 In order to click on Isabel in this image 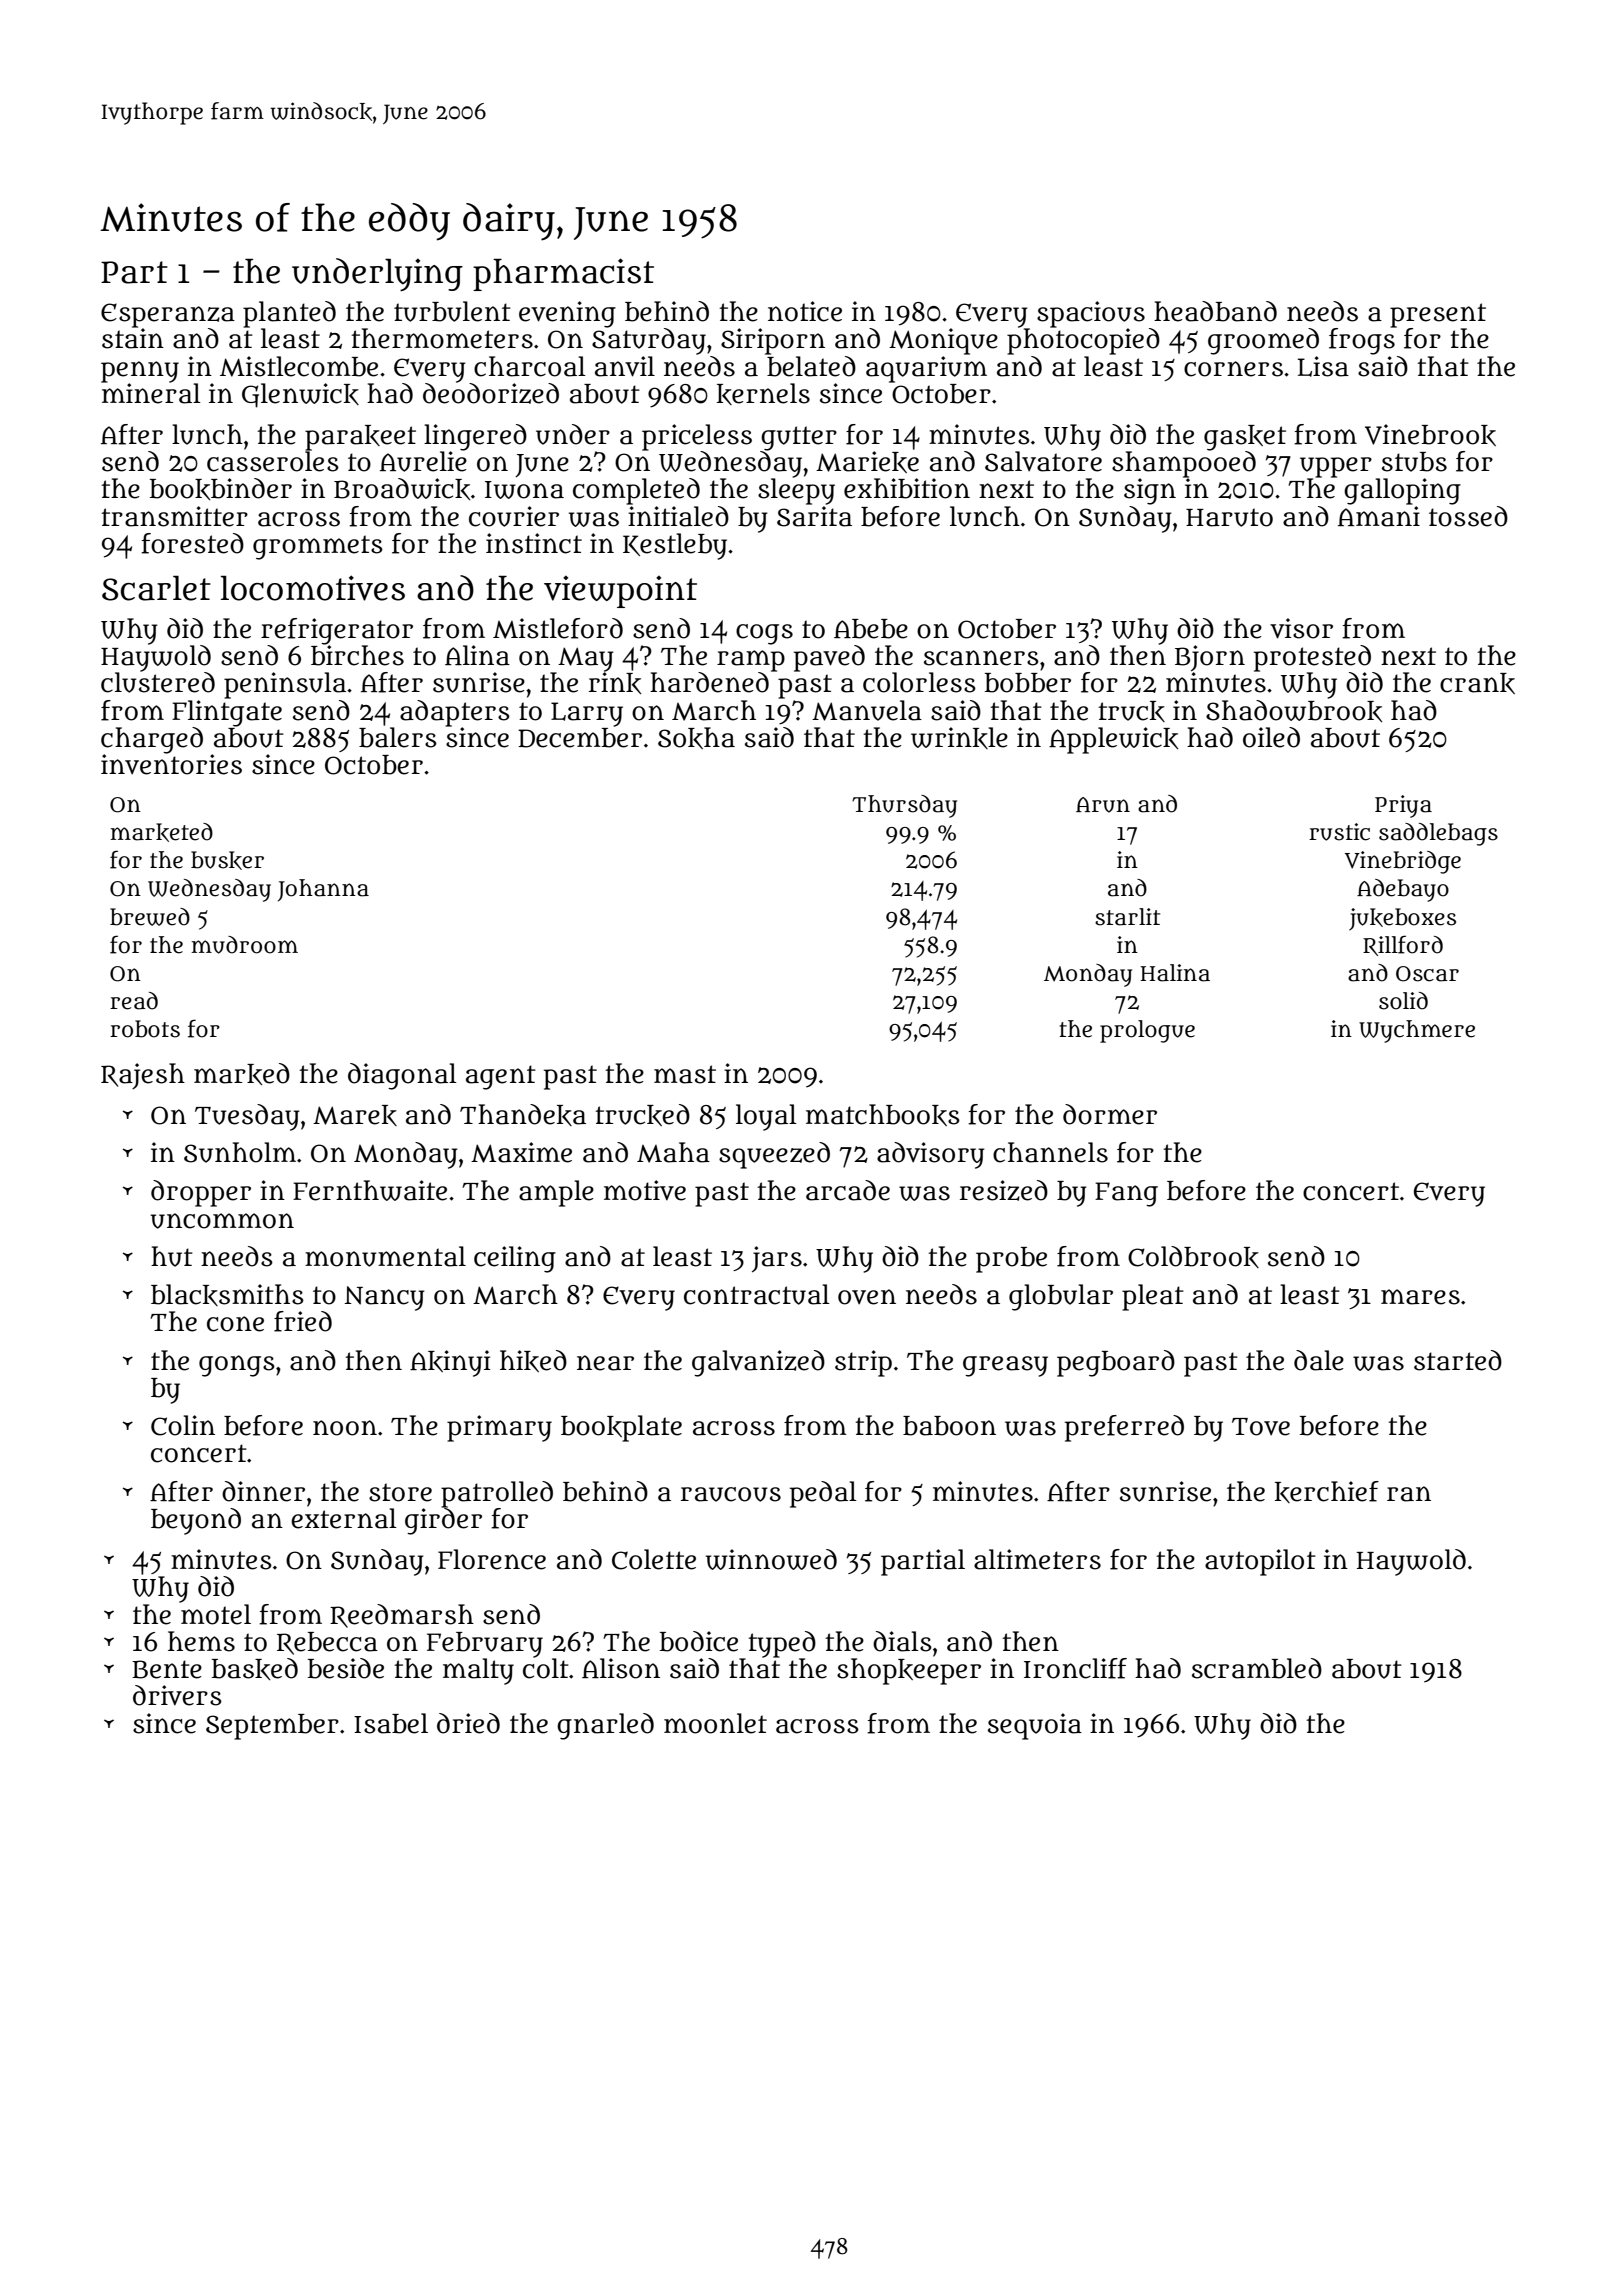, I will do `click(391, 1723)`.
